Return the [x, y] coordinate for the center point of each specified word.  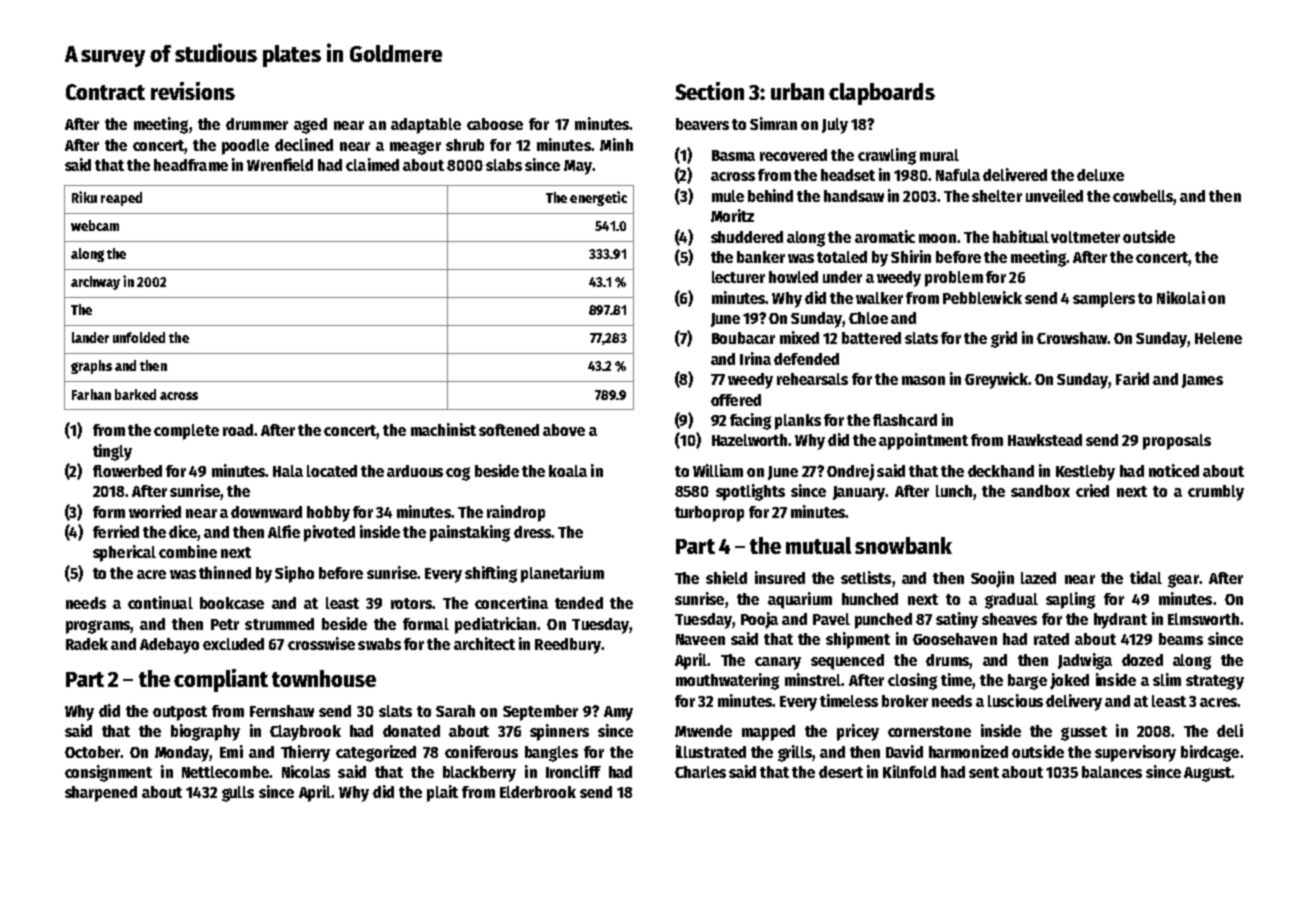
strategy [1215, 682]
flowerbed [127, 471]
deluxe [1100, 175]
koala [568, 471]
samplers [1104, 300]
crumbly [1216, 493]
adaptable [426, 126]
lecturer [738, 277]
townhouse [324, 678]
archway [95, 283]
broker [905, 701]
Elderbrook [538, 792]
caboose [495, 124]
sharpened [101, 794]
